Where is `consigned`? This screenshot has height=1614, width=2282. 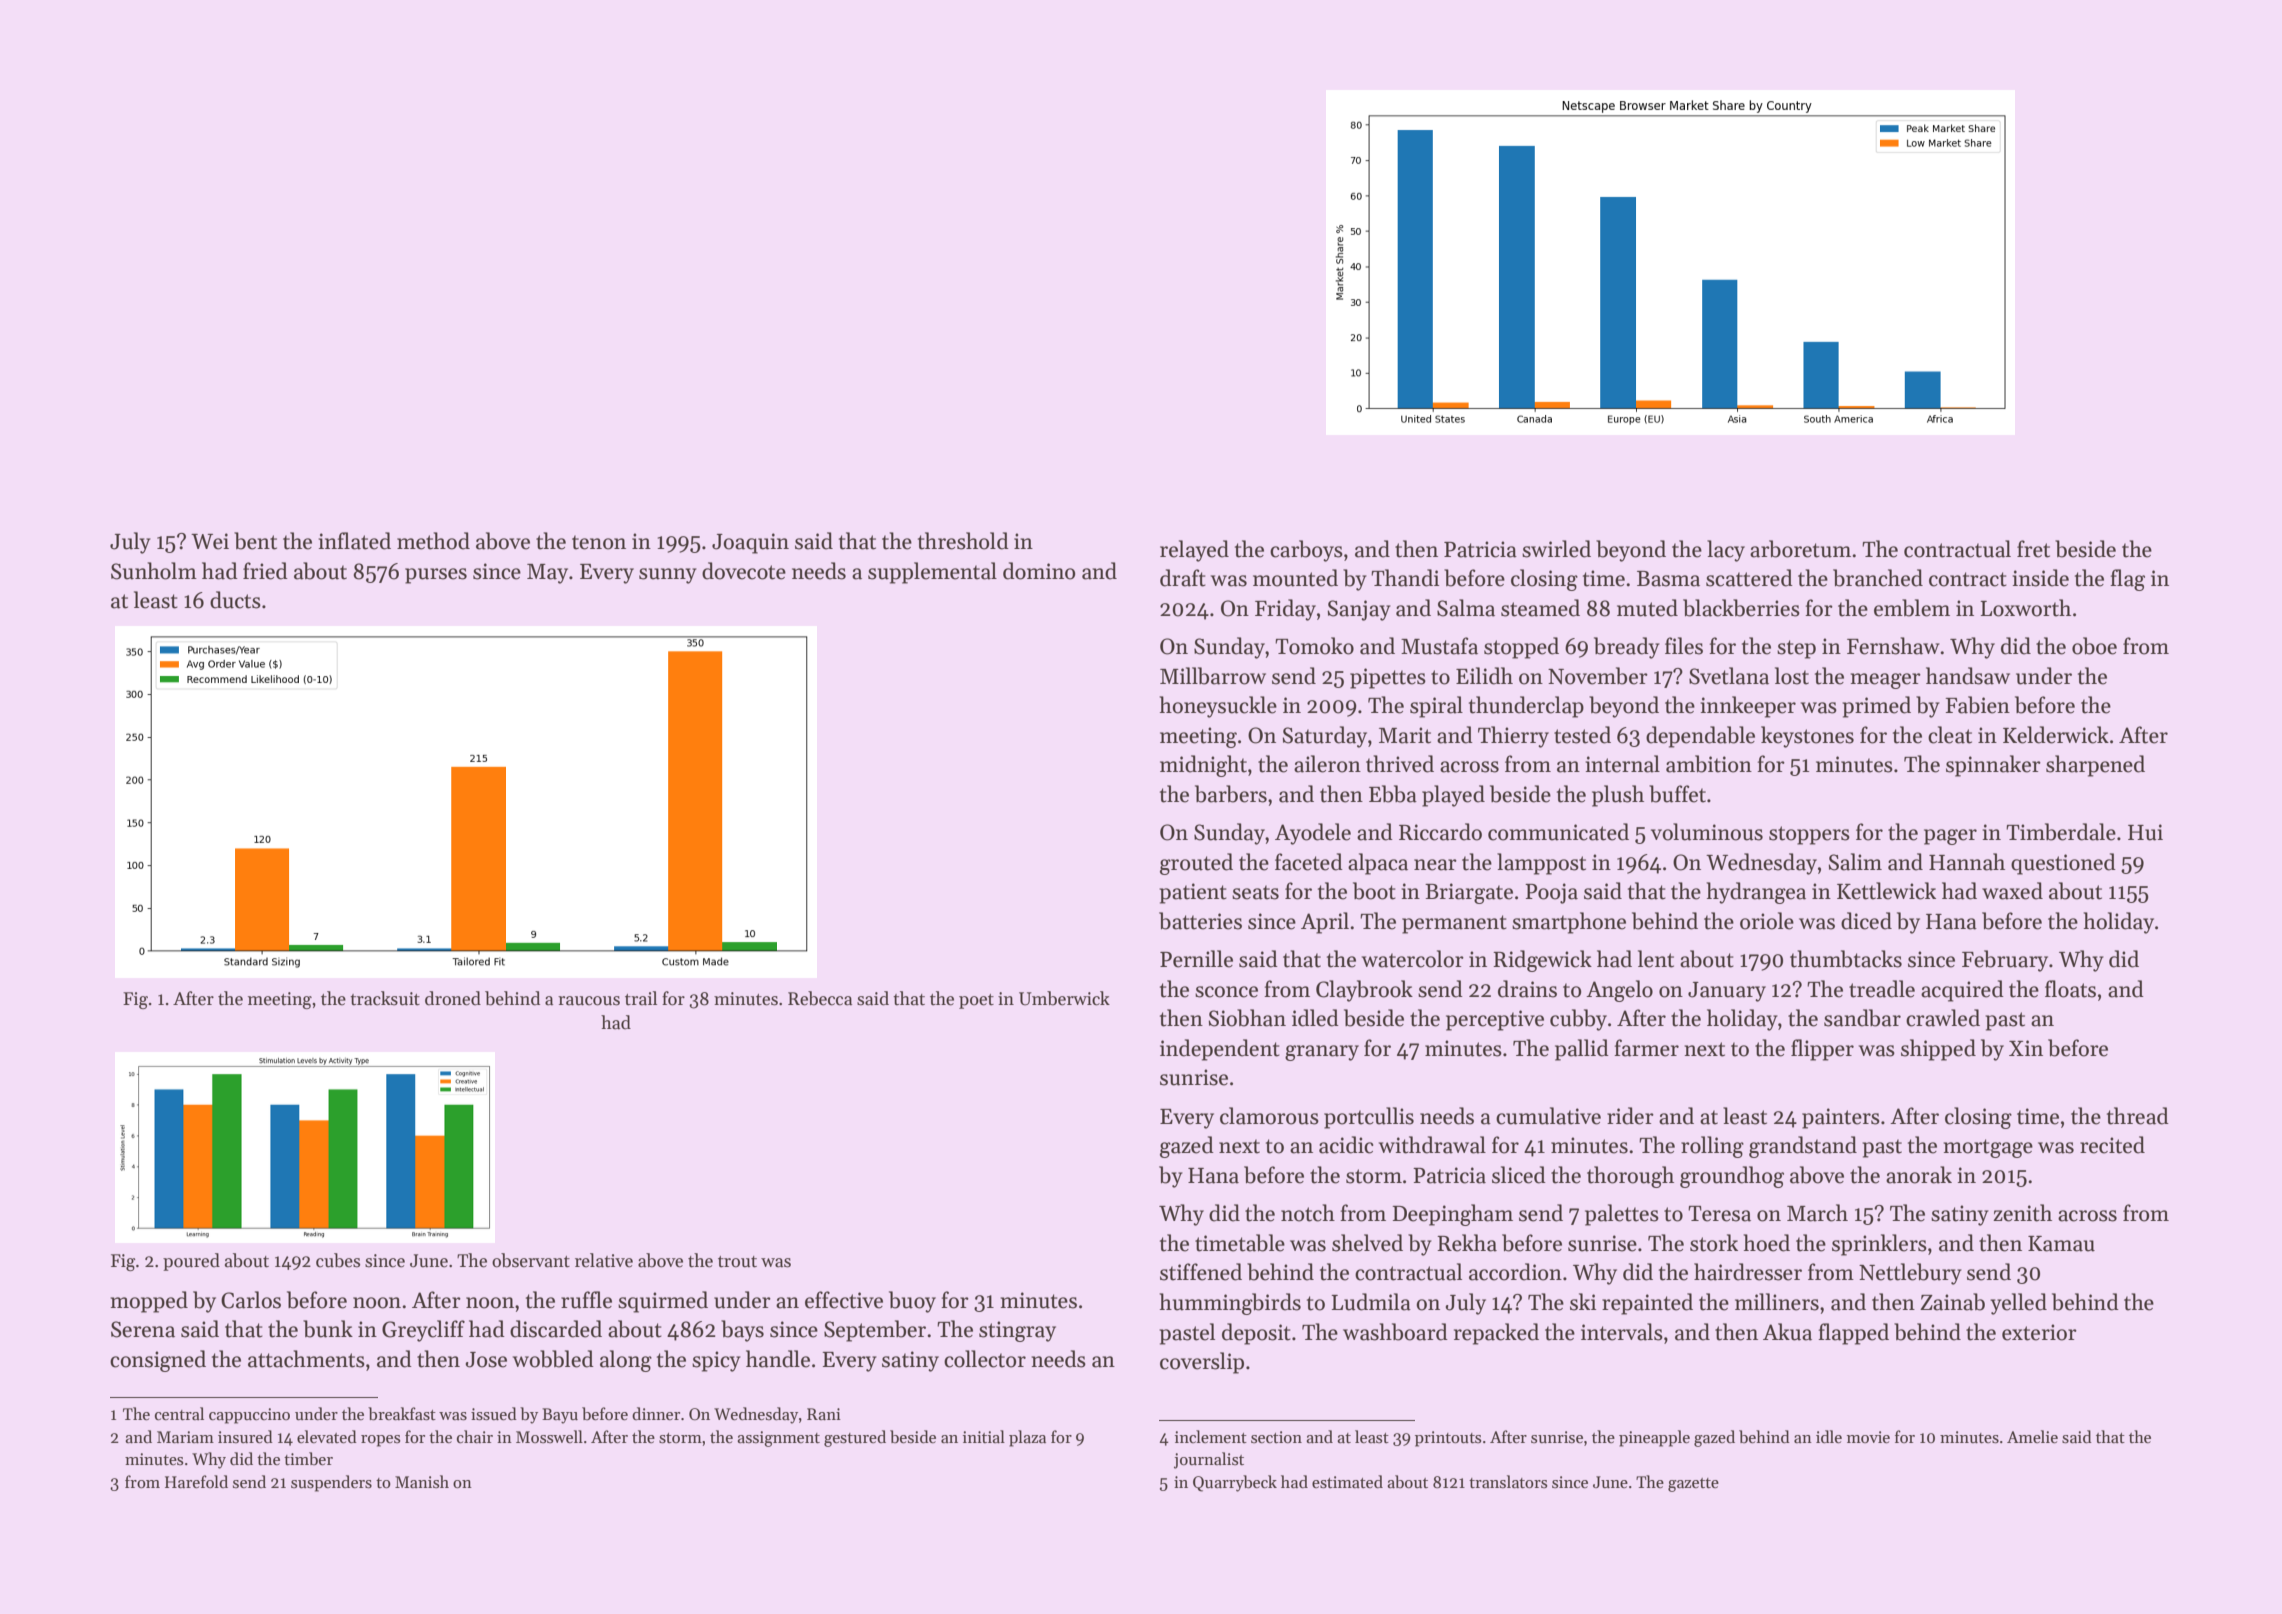 consigned is located at coordinates (158, 1361).
